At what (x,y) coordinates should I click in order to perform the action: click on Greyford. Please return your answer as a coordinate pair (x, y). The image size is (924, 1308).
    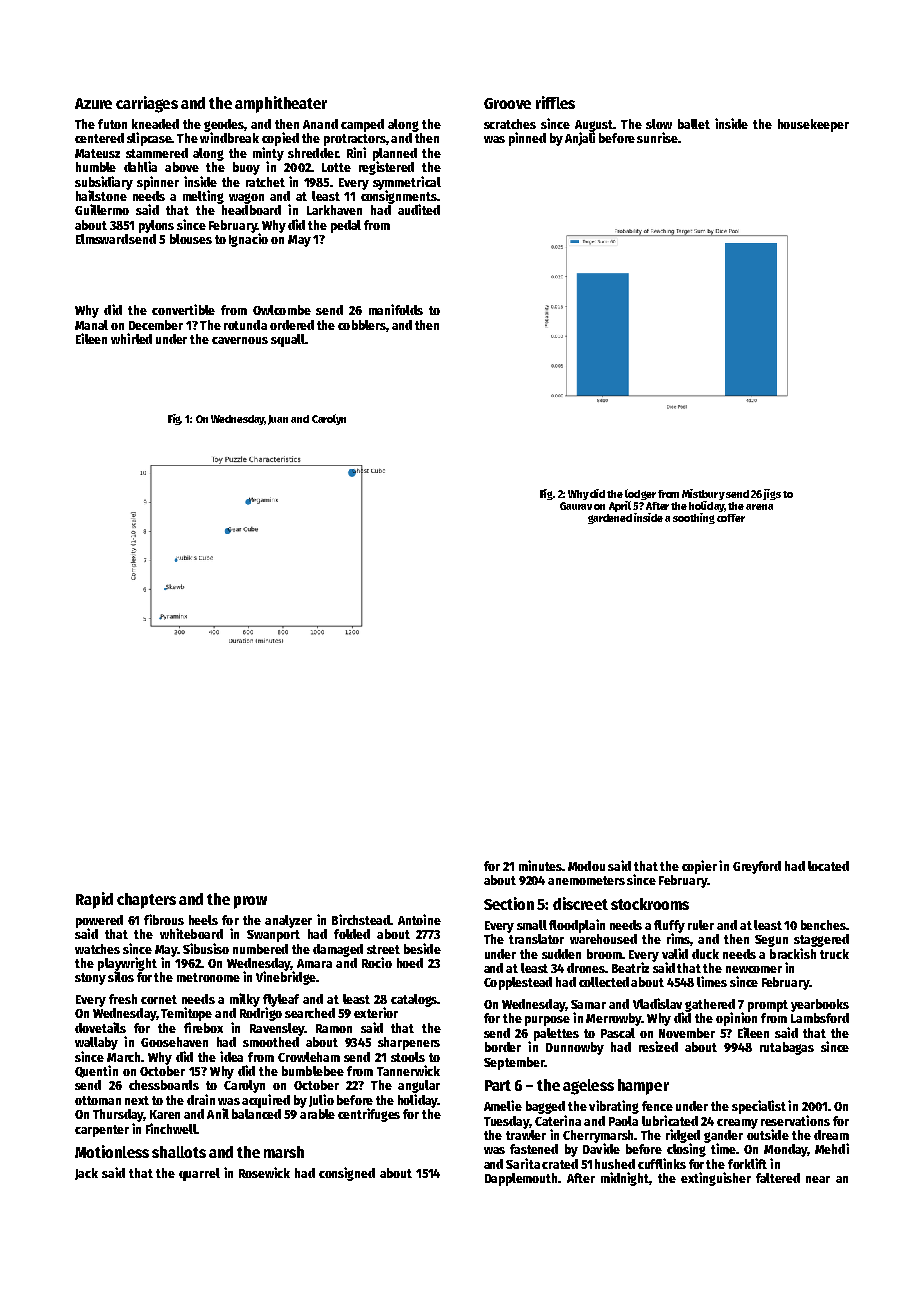
    Looking at the image, I should click on (757, 867).
